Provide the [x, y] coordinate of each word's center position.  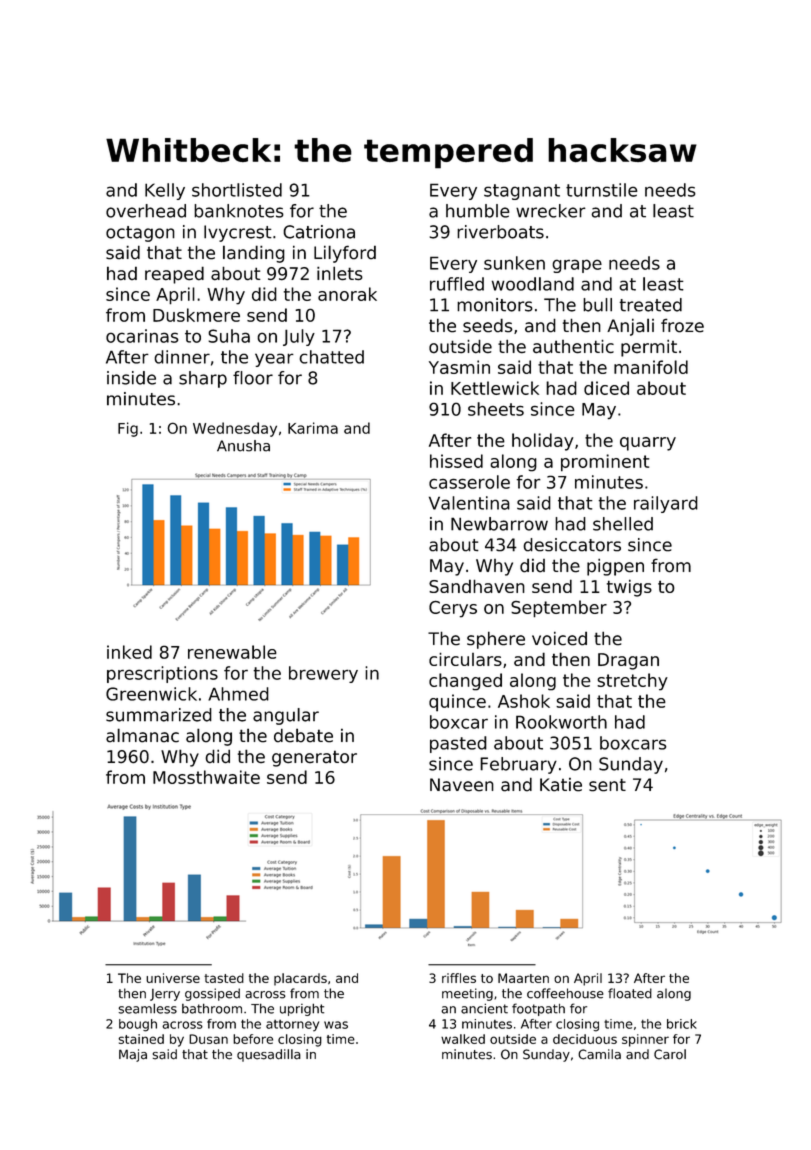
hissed [456, 461]
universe [173, 978]
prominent [605, 463]
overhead [146, 211]
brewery [323, 674]
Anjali [630, 327]
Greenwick [151, 694]
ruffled [457, 284]
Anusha [243, 446]
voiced [559, 638]
